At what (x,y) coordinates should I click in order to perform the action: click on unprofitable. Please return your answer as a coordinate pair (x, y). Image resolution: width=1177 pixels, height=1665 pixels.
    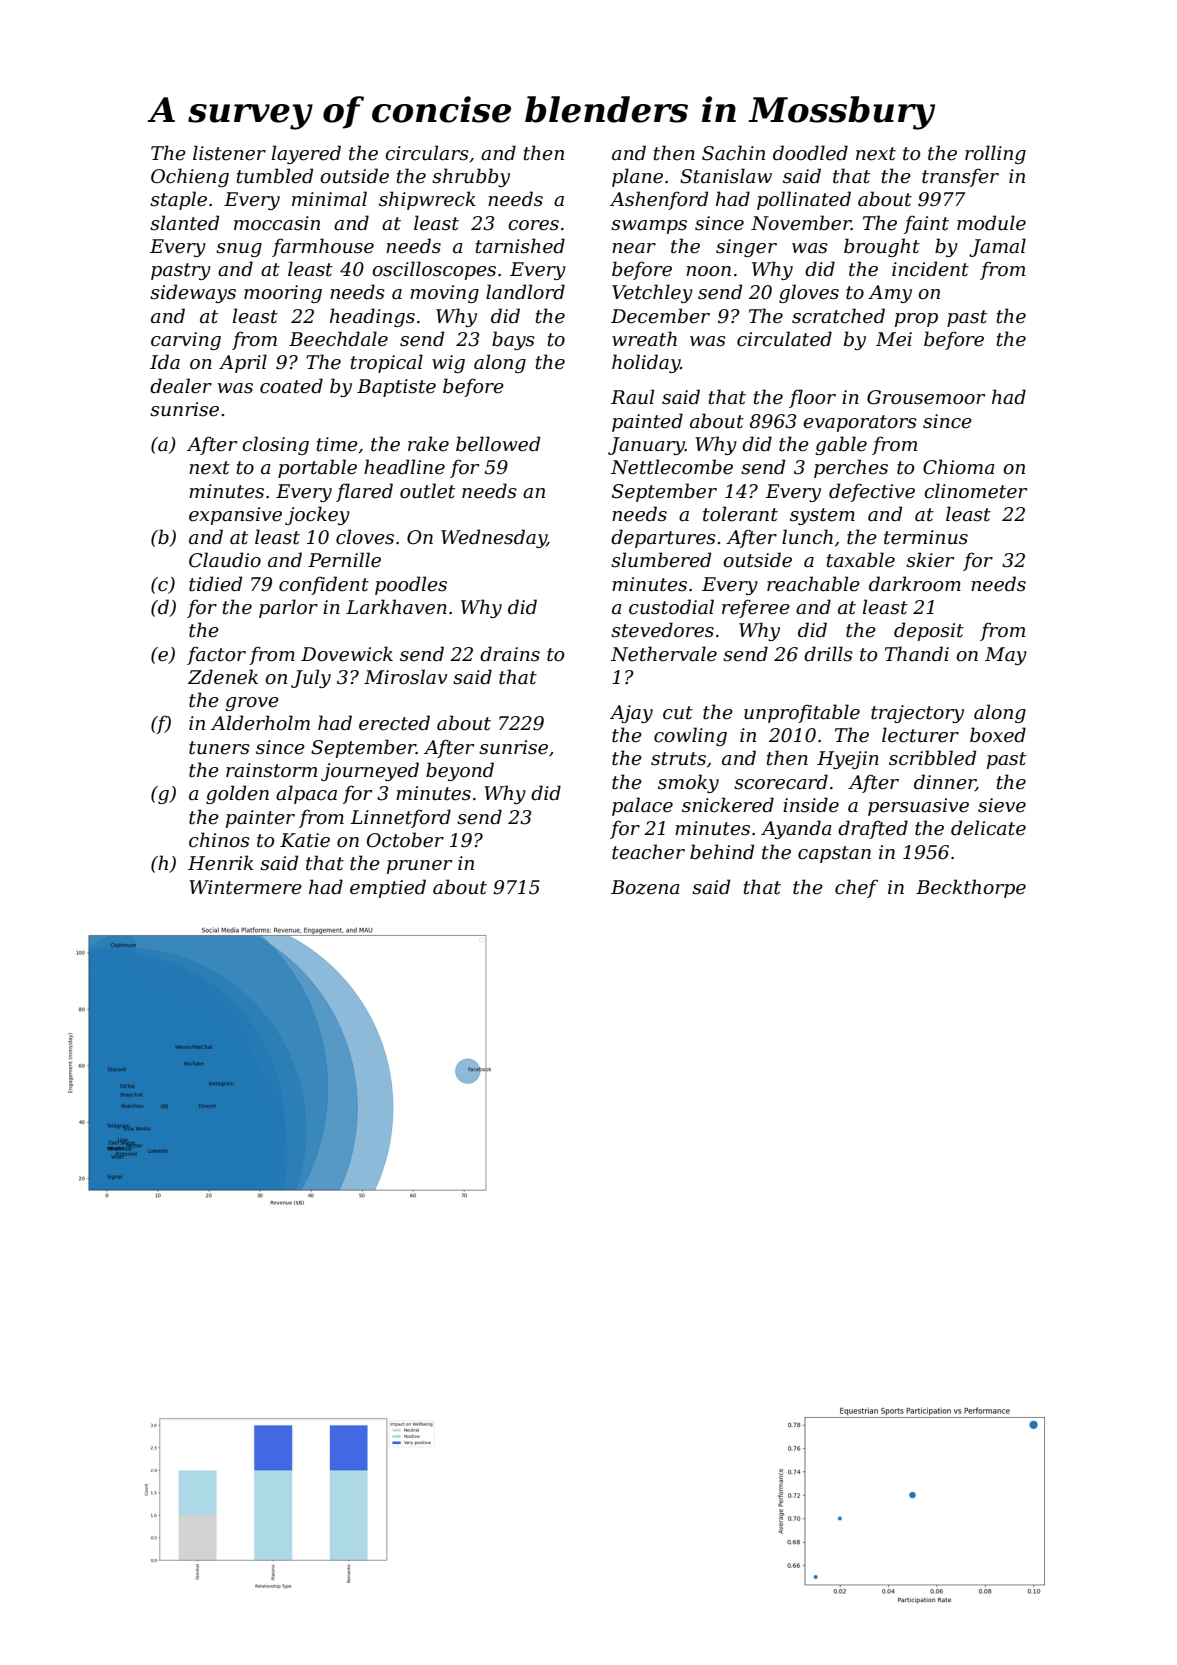
    Looking at the image, I should click on (802, 713).
